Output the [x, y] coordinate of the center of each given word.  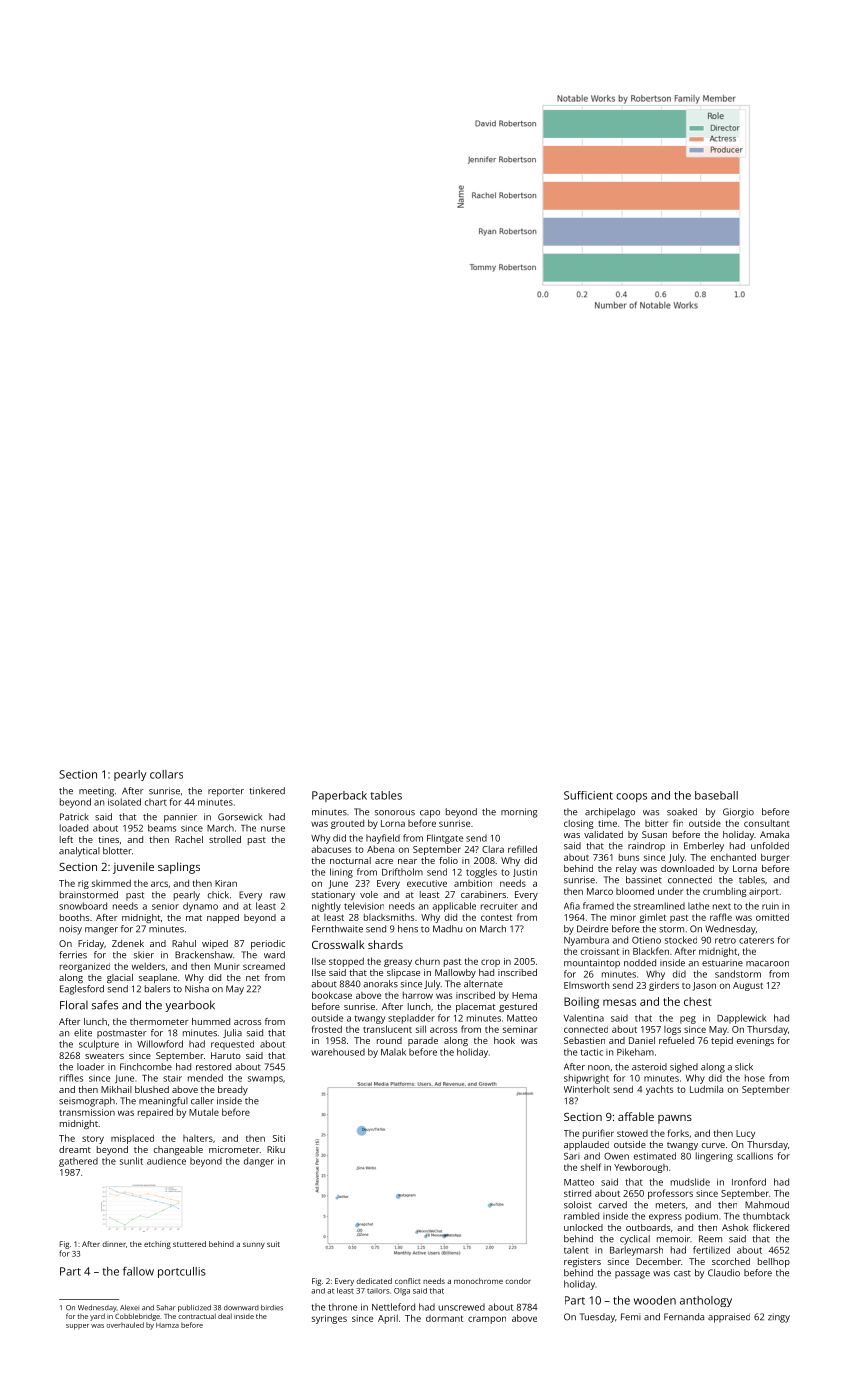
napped [223, 918]
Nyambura [586, 941]
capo [430, 814]
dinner [114, 1244]
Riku [276, 1149]
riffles [71, 1078]
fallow [138, 1271]
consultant [767, 823]
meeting [96, 792]
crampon [487, 1320]
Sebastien [584, 1040]
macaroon [767, 964]
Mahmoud [767, 1205]
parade [423, 1041]
